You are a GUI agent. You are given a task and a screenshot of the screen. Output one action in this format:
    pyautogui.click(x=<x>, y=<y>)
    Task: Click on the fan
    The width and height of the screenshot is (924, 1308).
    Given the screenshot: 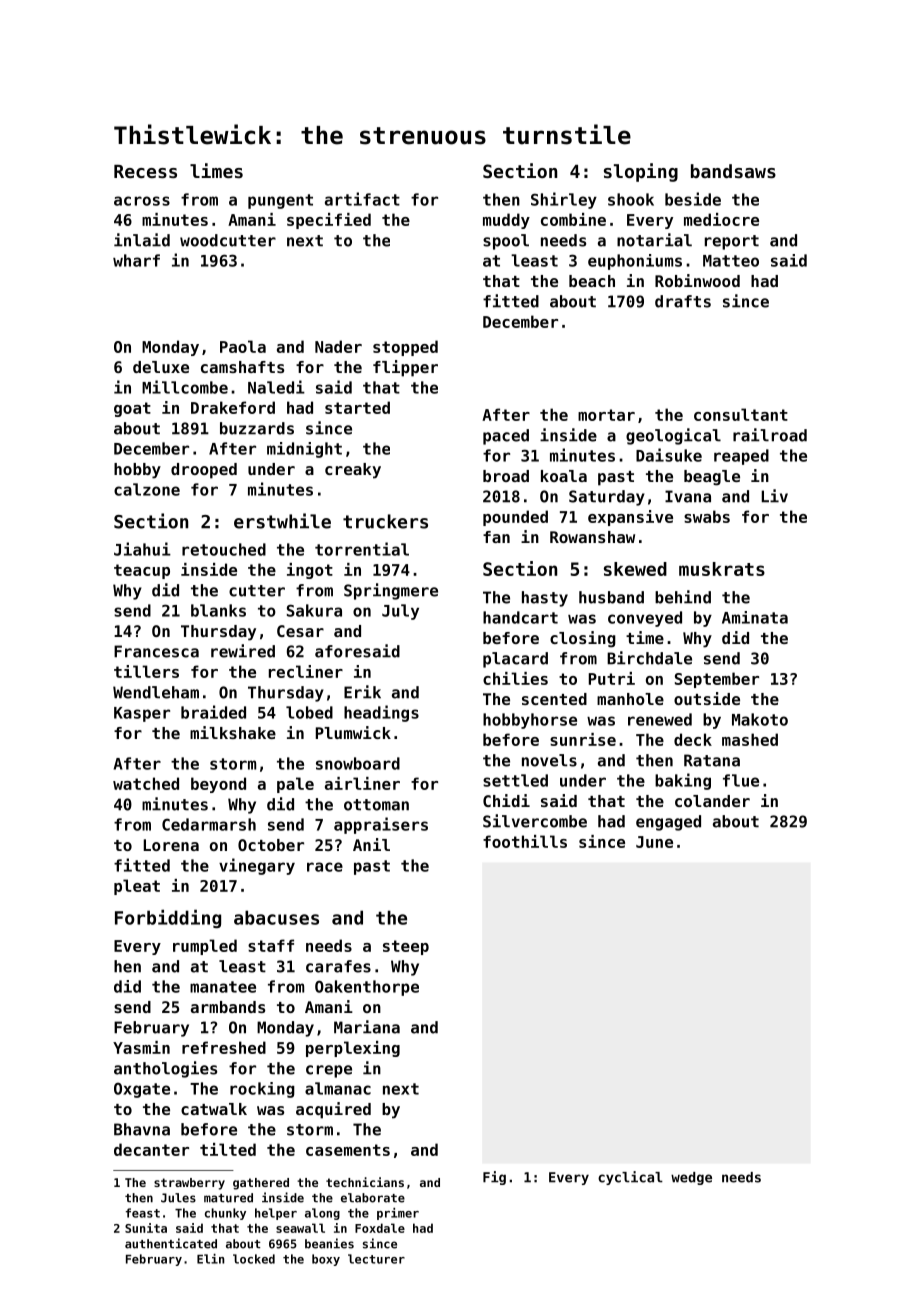 What is the action you would take?
    pyautogui.click(x=496, y=537)
